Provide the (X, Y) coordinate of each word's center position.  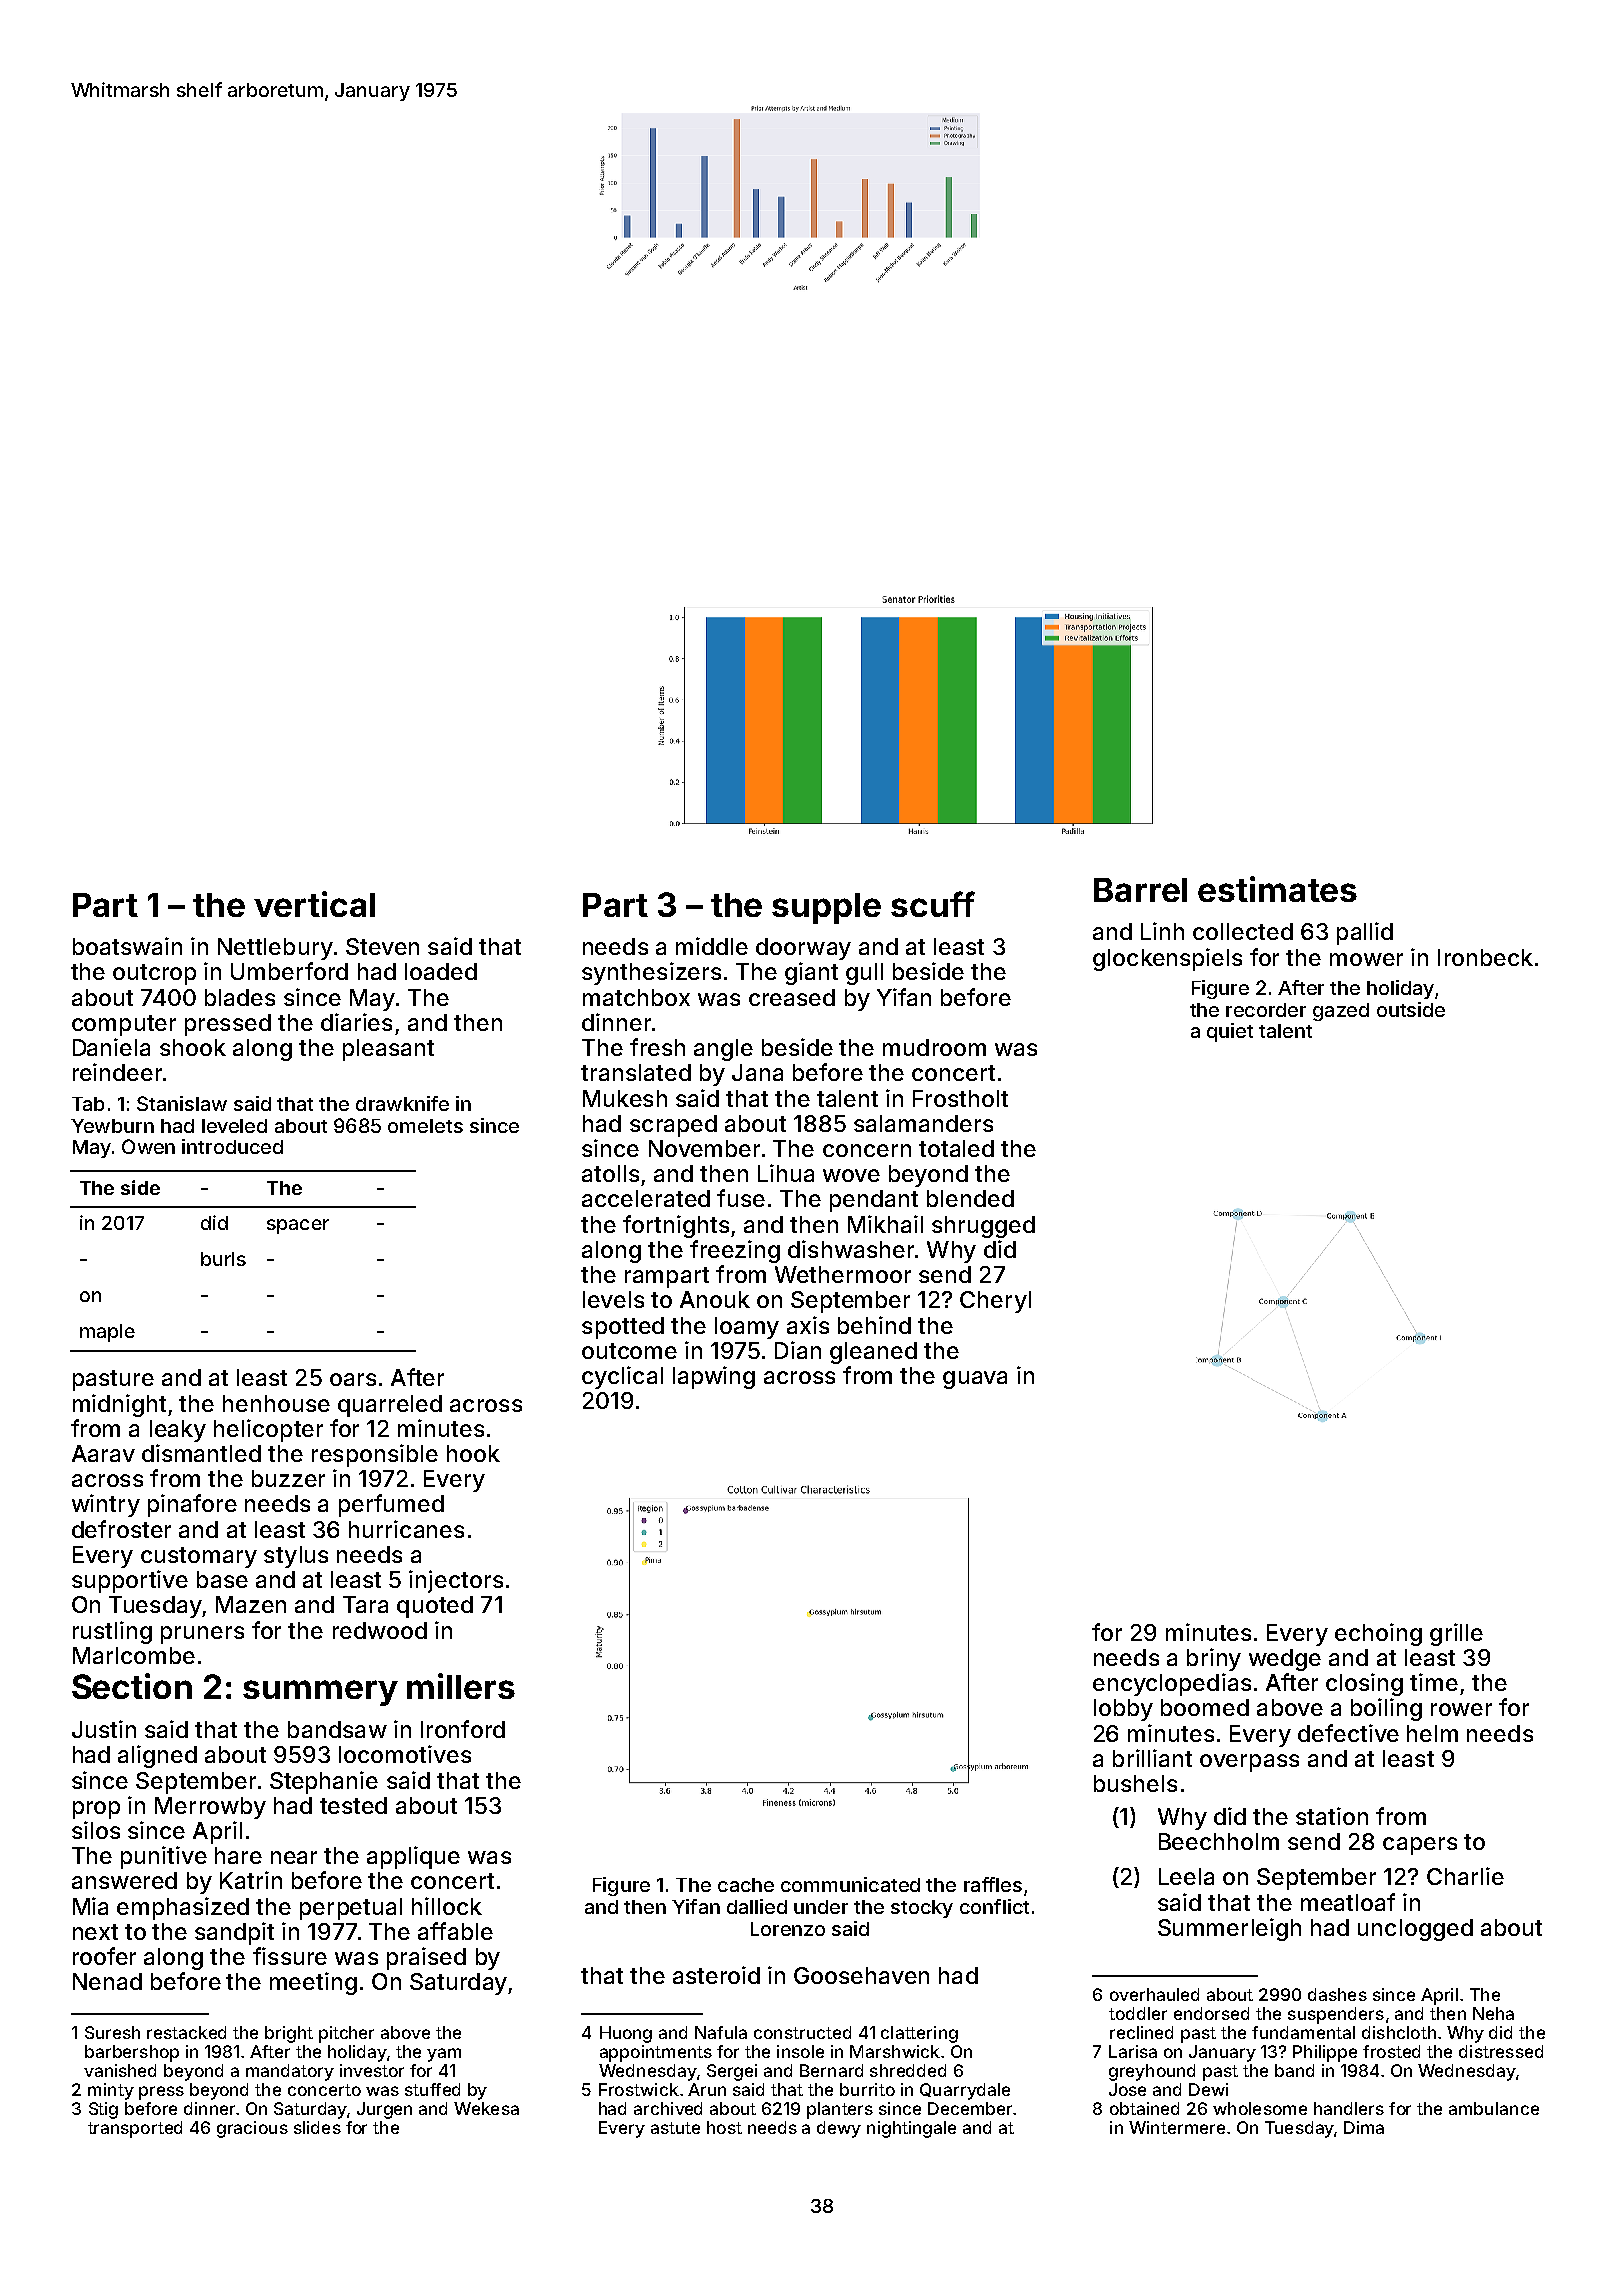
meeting (313, 1983)
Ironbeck (1485, 957)
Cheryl (995, 1302)
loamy (747, 1328)
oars (353, 1379)
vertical (314, 904)
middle (712, 946)
